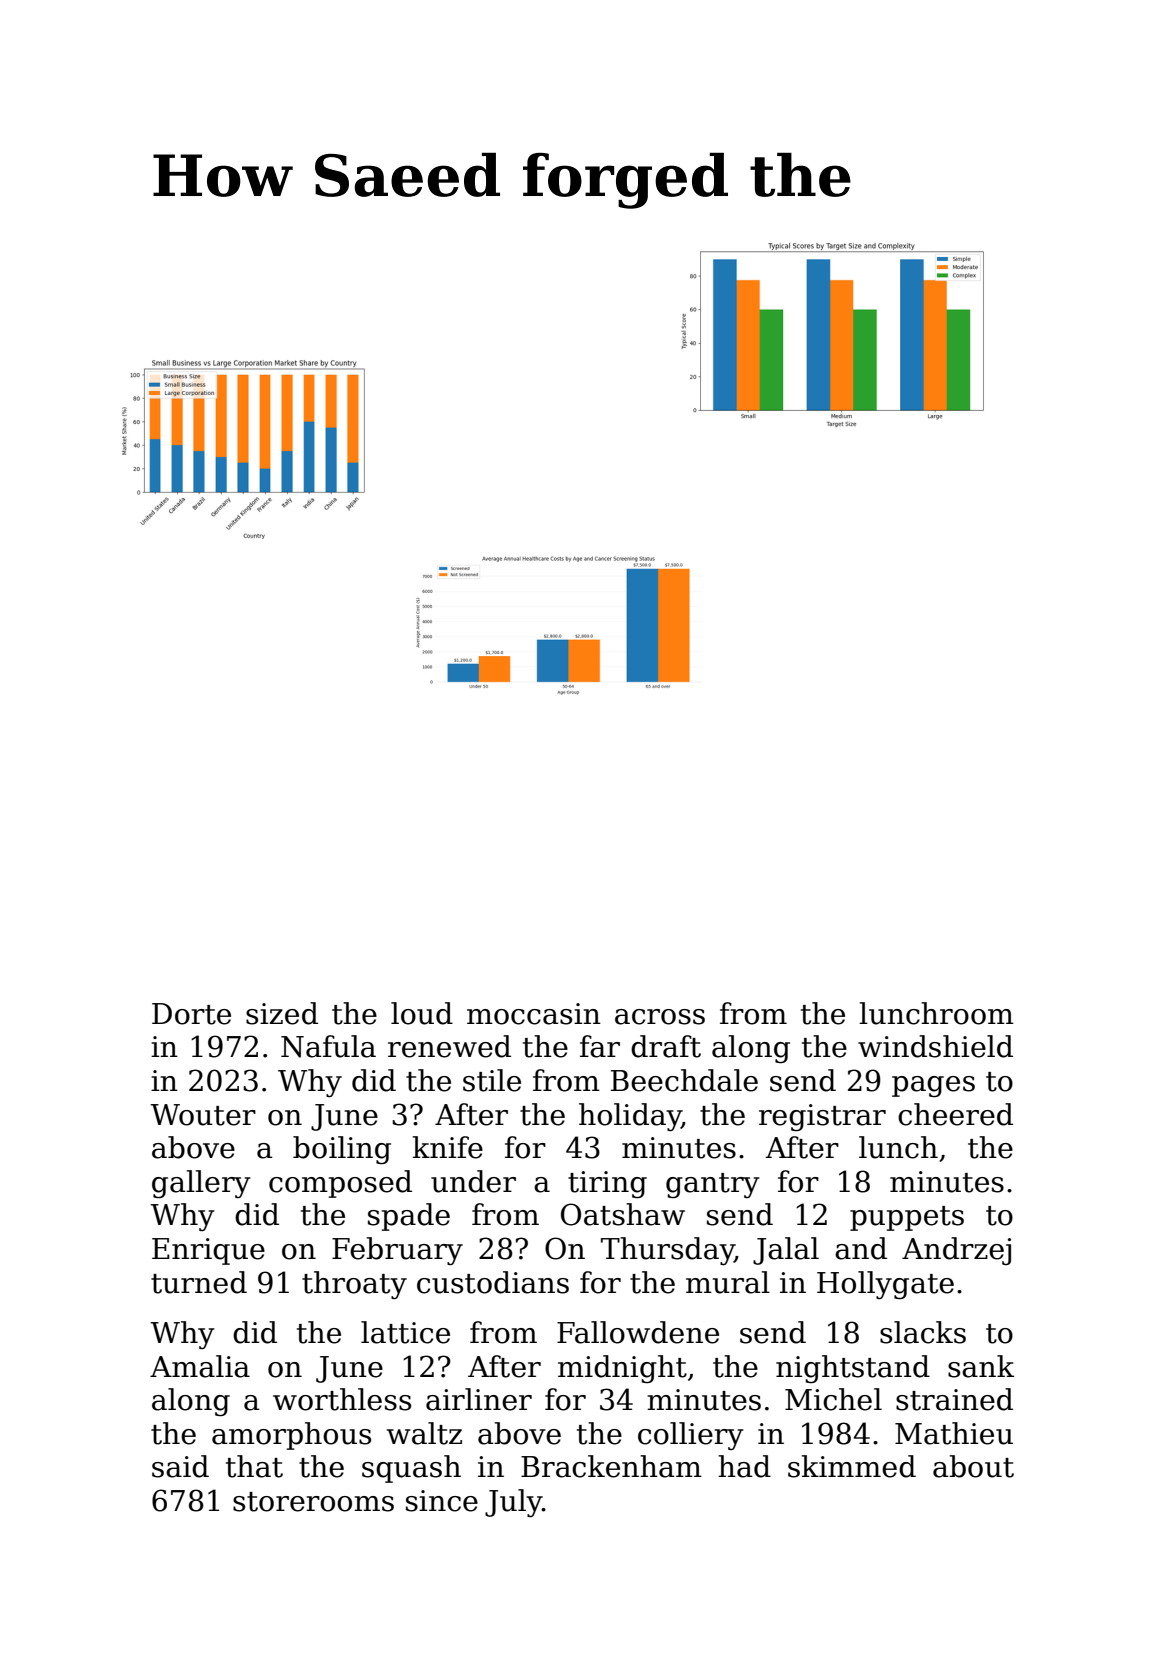  What do you see at coordinates (935, 1046) in the screenshot?
I see `windshield` at bounding box center [935, 1046].
